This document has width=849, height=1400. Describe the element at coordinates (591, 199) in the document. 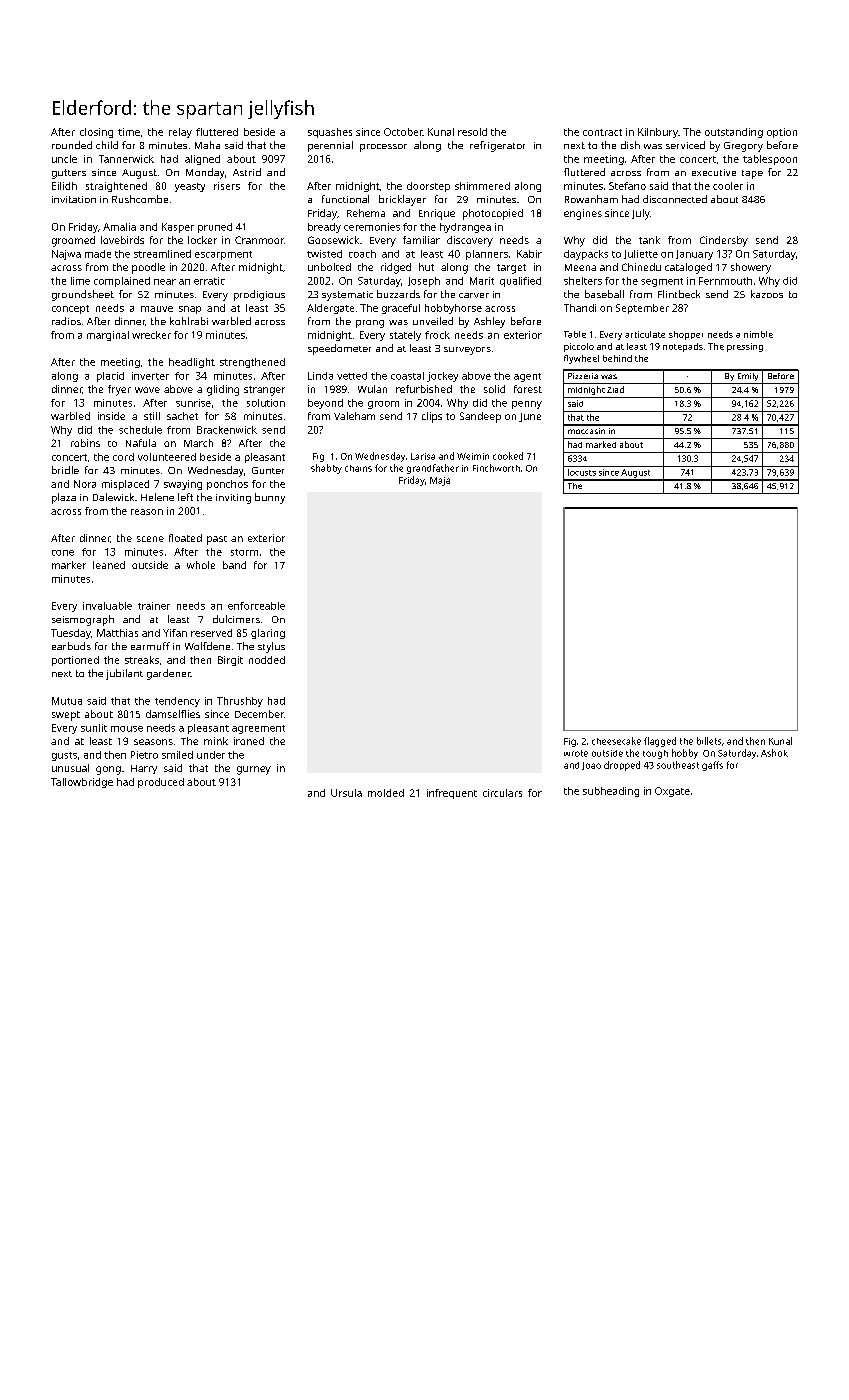

I see `Rowanham` at that location.
